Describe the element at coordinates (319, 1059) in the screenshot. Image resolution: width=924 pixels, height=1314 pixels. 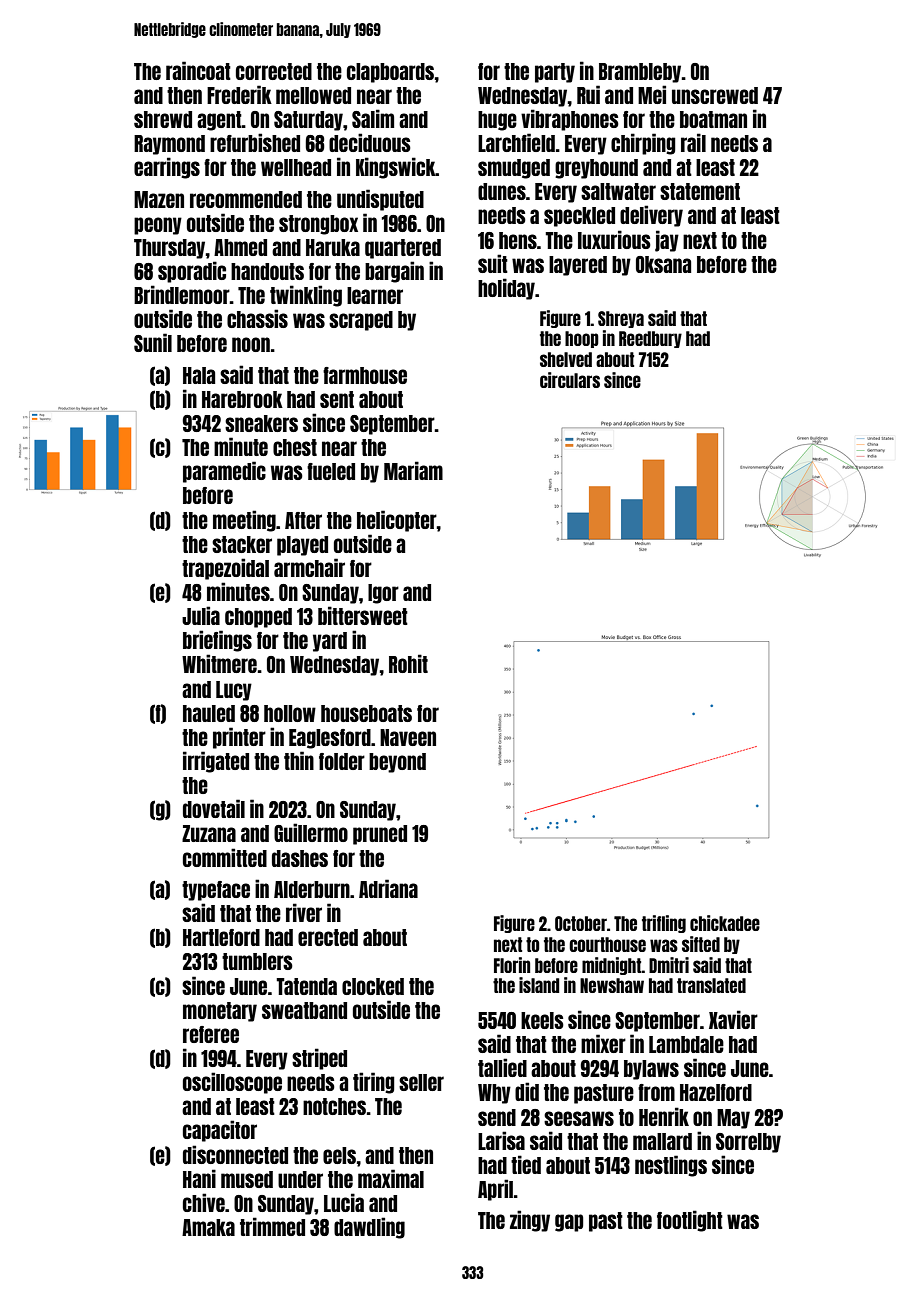
I see `striped` at that location.
